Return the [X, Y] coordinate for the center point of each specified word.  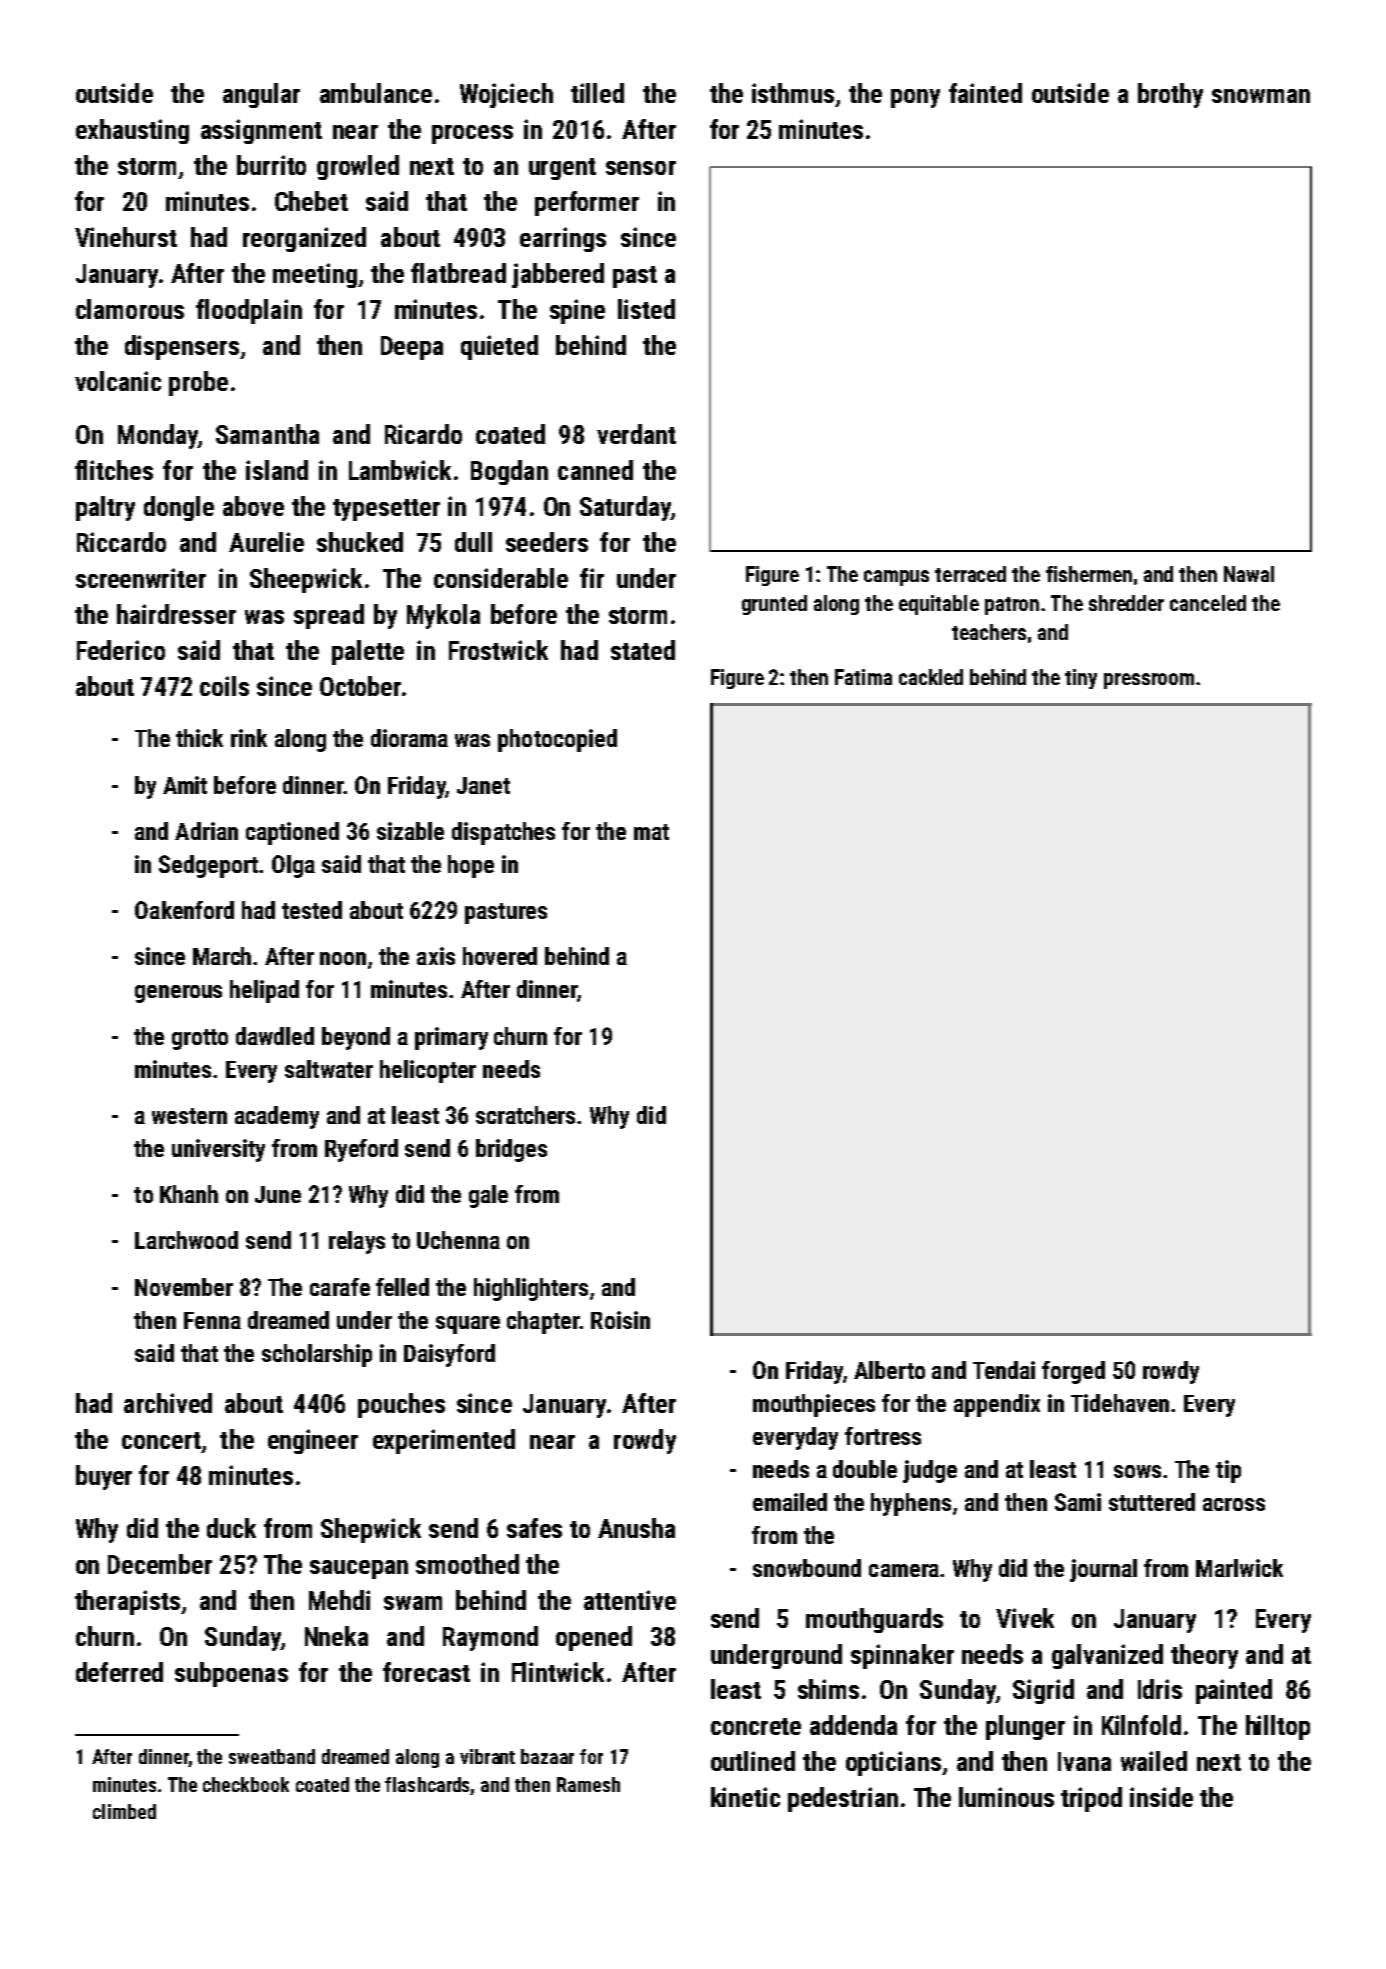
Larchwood [186, 1240]
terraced [970, 574]
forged [1073, 1372]
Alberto [889, 1370]
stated [643, 650]
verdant [636, 434]
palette [368, 652]
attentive [630, 1600]
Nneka [336, 1636]
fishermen [1089, 574]
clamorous [130, 309]
